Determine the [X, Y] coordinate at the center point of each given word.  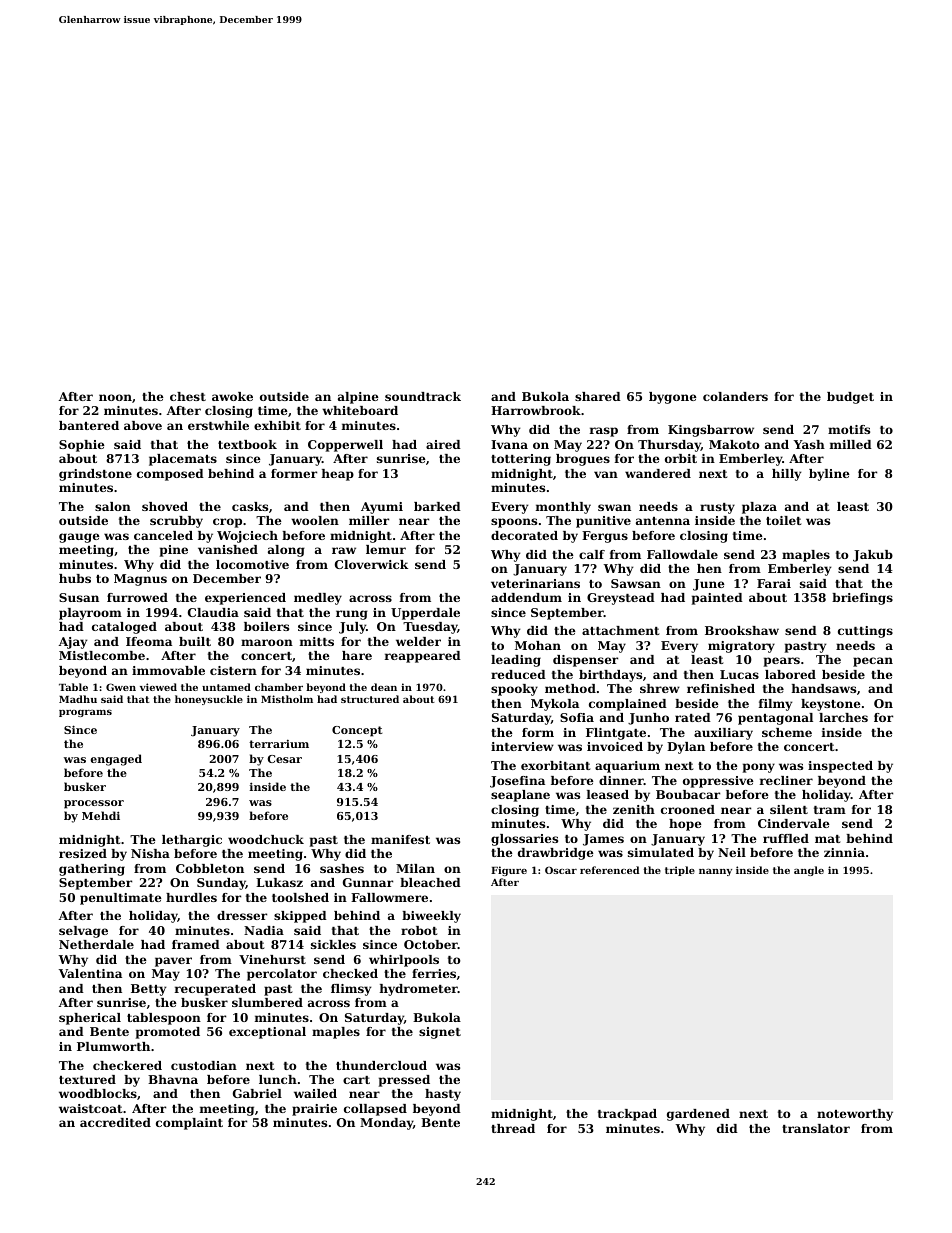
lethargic [192, 841]
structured [370, 699]
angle [809, 871]
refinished [721, 688]
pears [782, 662]
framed [196, 944]
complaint [189, 1124]
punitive [603, 522]
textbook [247, 444]
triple [680, 871]
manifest [400, 839]
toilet [784, 520]
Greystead [621, 599]
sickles [333, 944]
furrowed [137, 597]
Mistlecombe [102, 655]
